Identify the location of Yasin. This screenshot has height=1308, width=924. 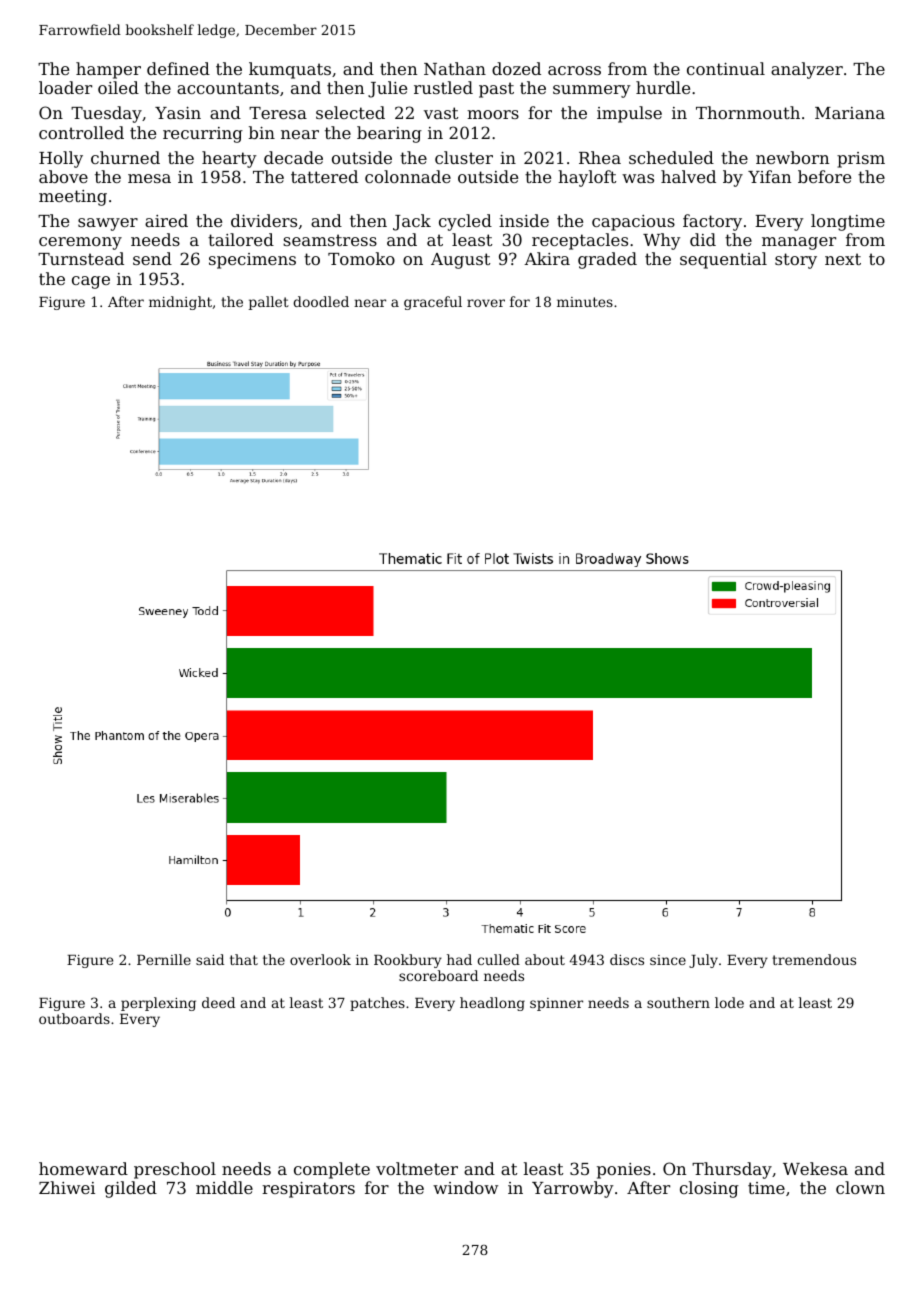
(178, 113).
